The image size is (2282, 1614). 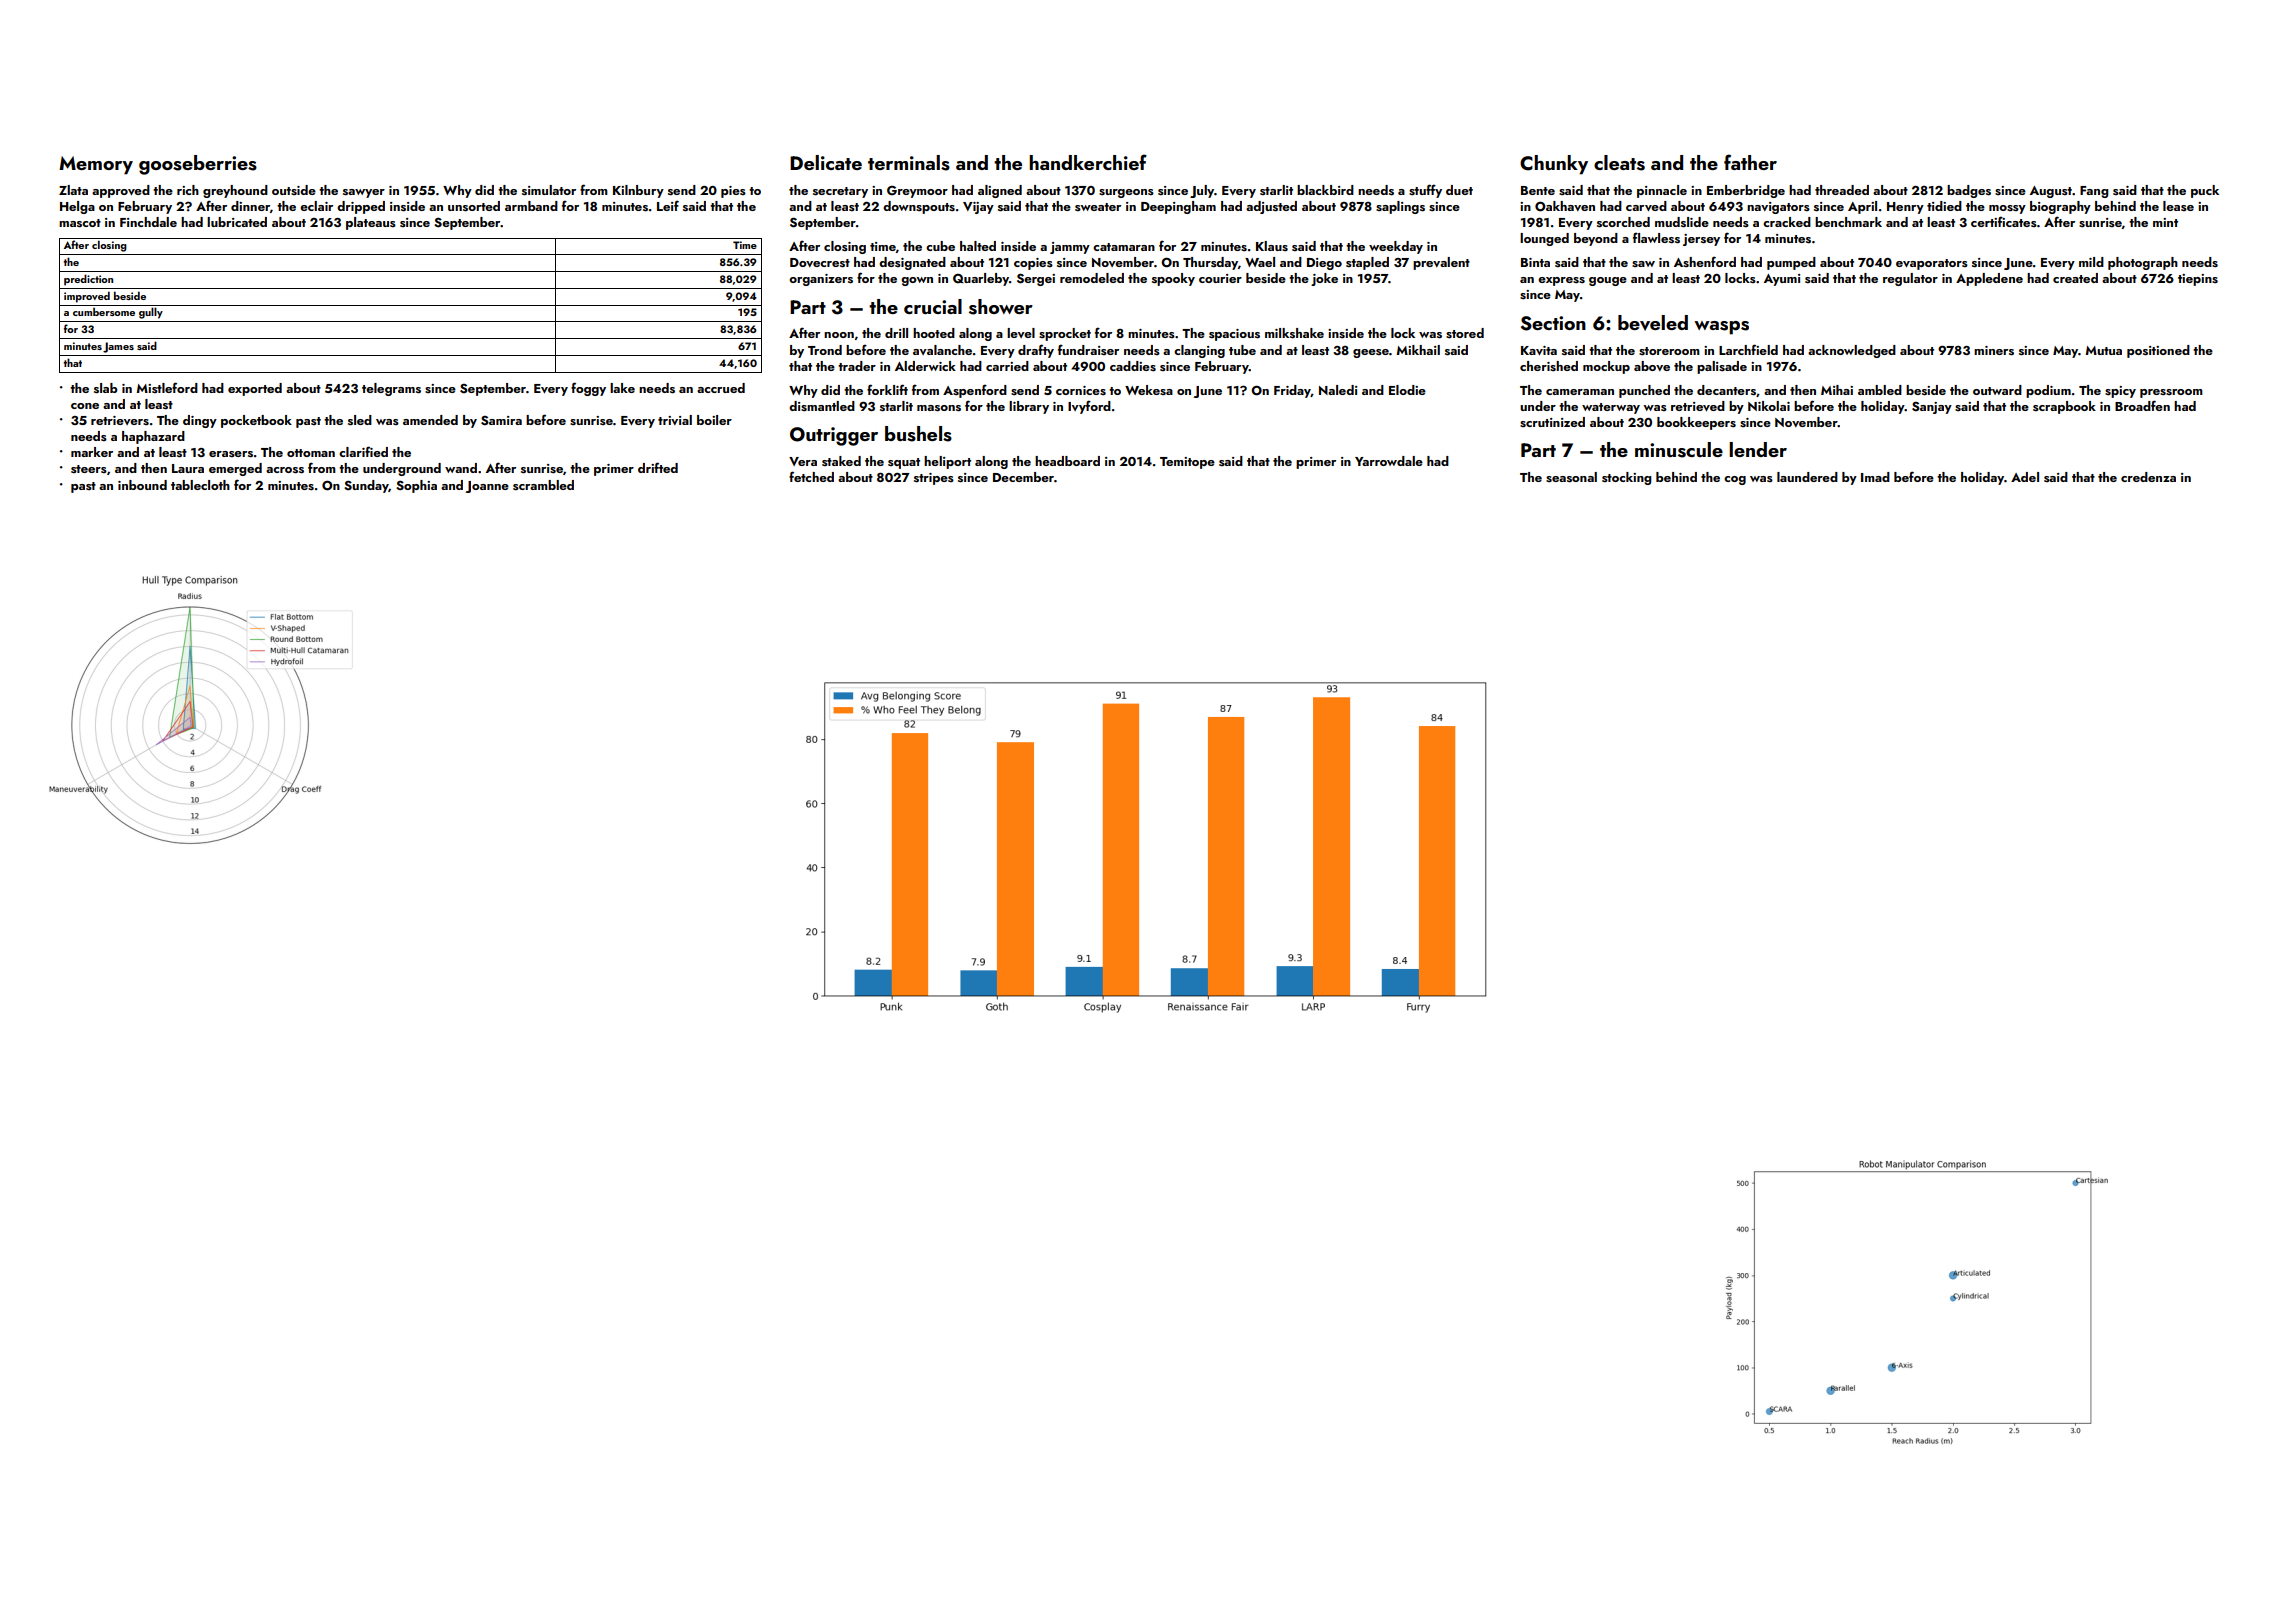 I want to click on joke, so click(x=1324, y=279).
